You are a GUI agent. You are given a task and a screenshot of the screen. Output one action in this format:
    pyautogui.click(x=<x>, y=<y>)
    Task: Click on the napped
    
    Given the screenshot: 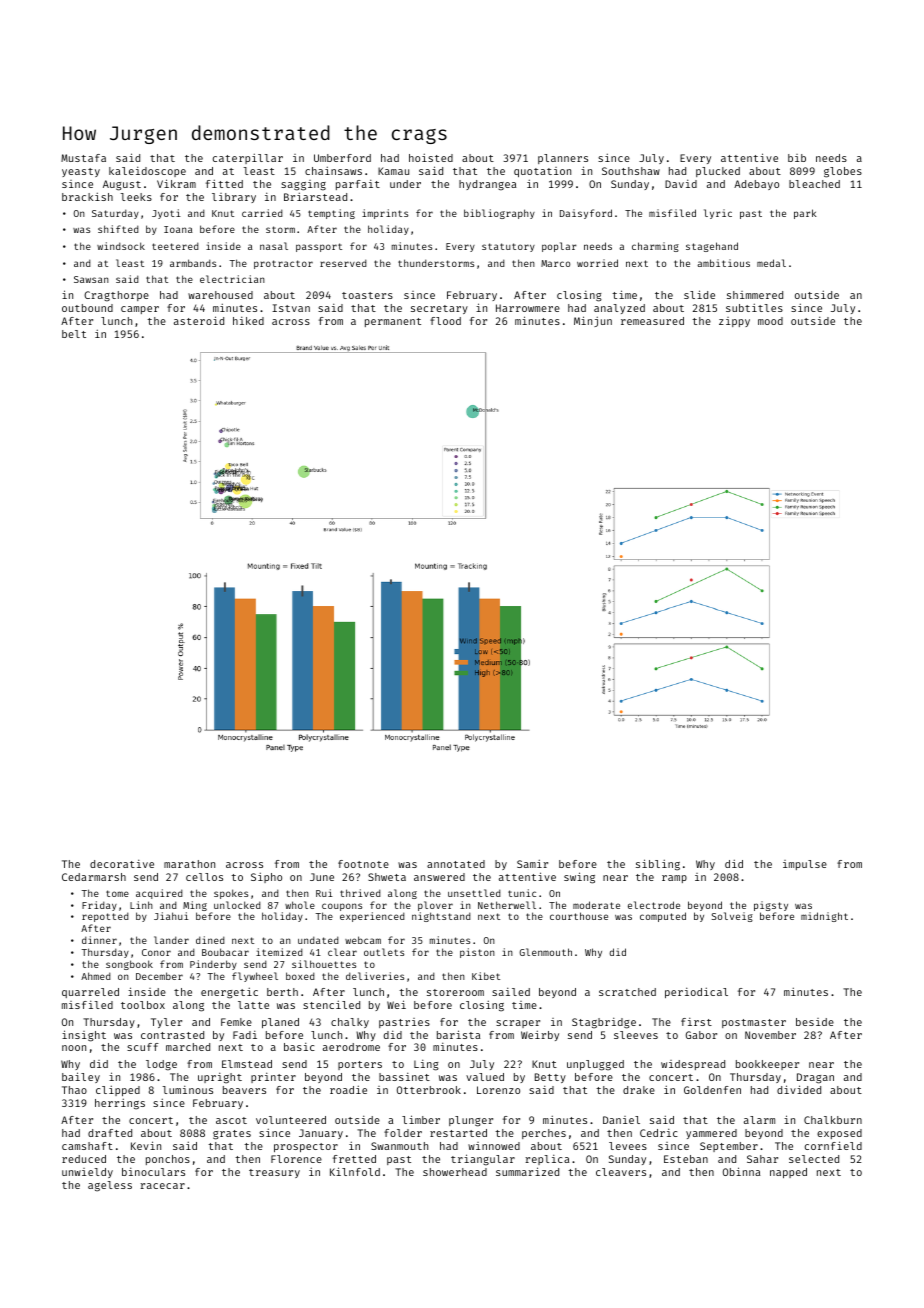 What is the action you would take?
    pyautogui.click(x=788, y=1173)
